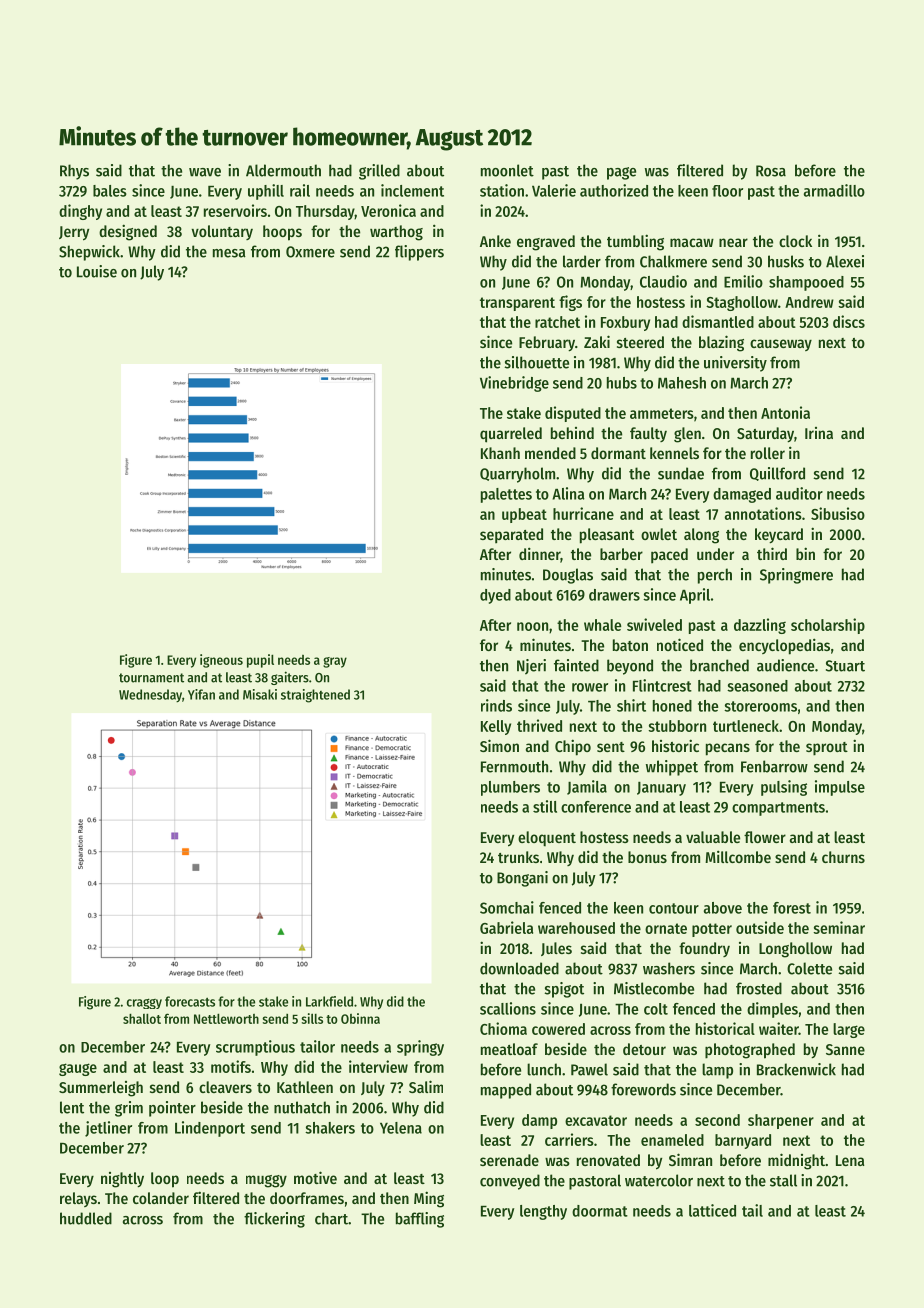 This document has height=1308, width=924. I want to click on Louise, so click(97, 271).
